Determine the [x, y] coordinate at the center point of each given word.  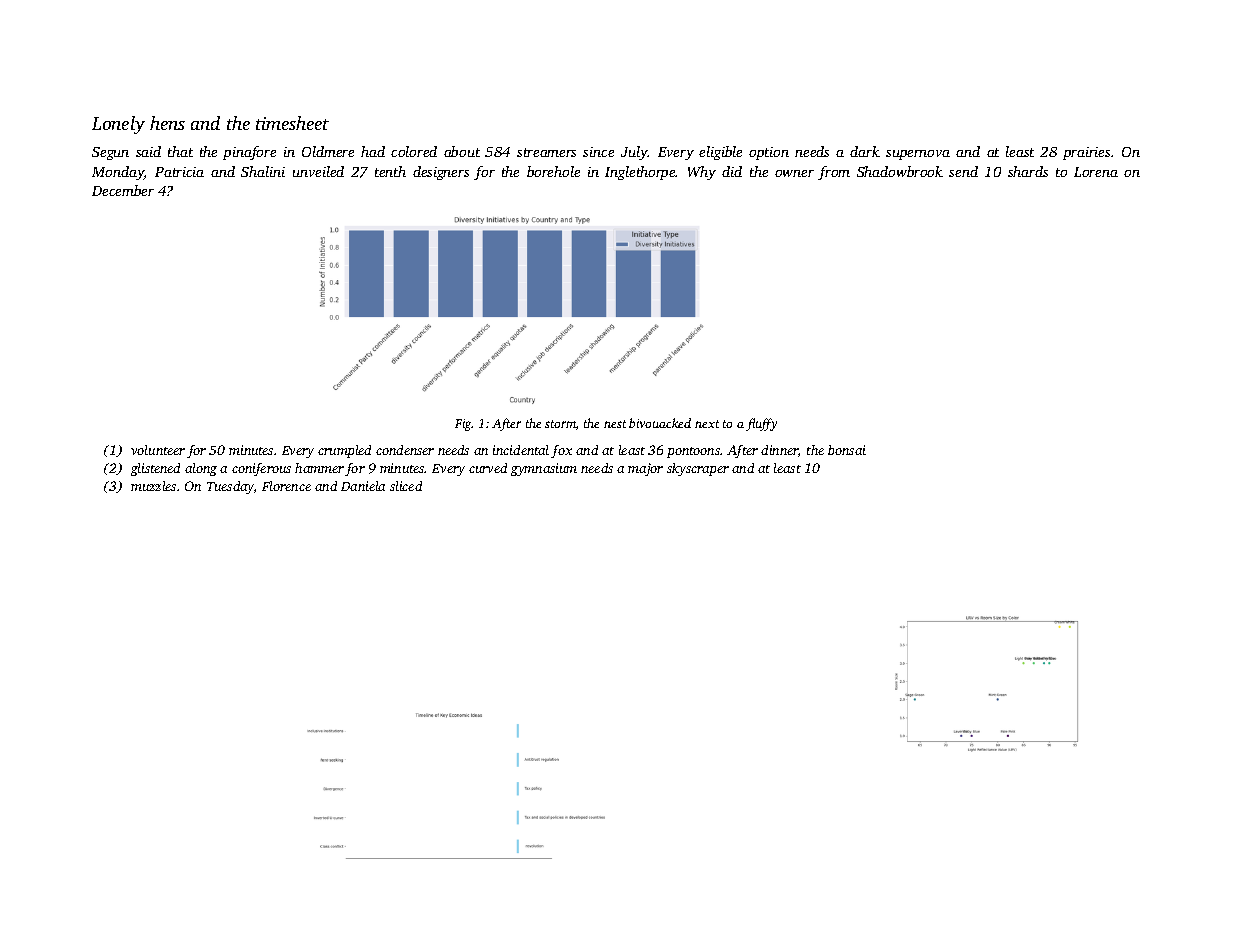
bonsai [847, 450]
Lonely [118, 125]
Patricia [179, 172]
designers [441, 173]
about [462, 151]
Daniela [363, 486]
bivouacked [660, 423]
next [707, 424]
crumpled [344, 451]
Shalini [263, 171]
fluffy [761, 424]
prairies [1086, 153]
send [963, 171]
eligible [720, 153]
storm [560, 424]
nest [615, 424]
